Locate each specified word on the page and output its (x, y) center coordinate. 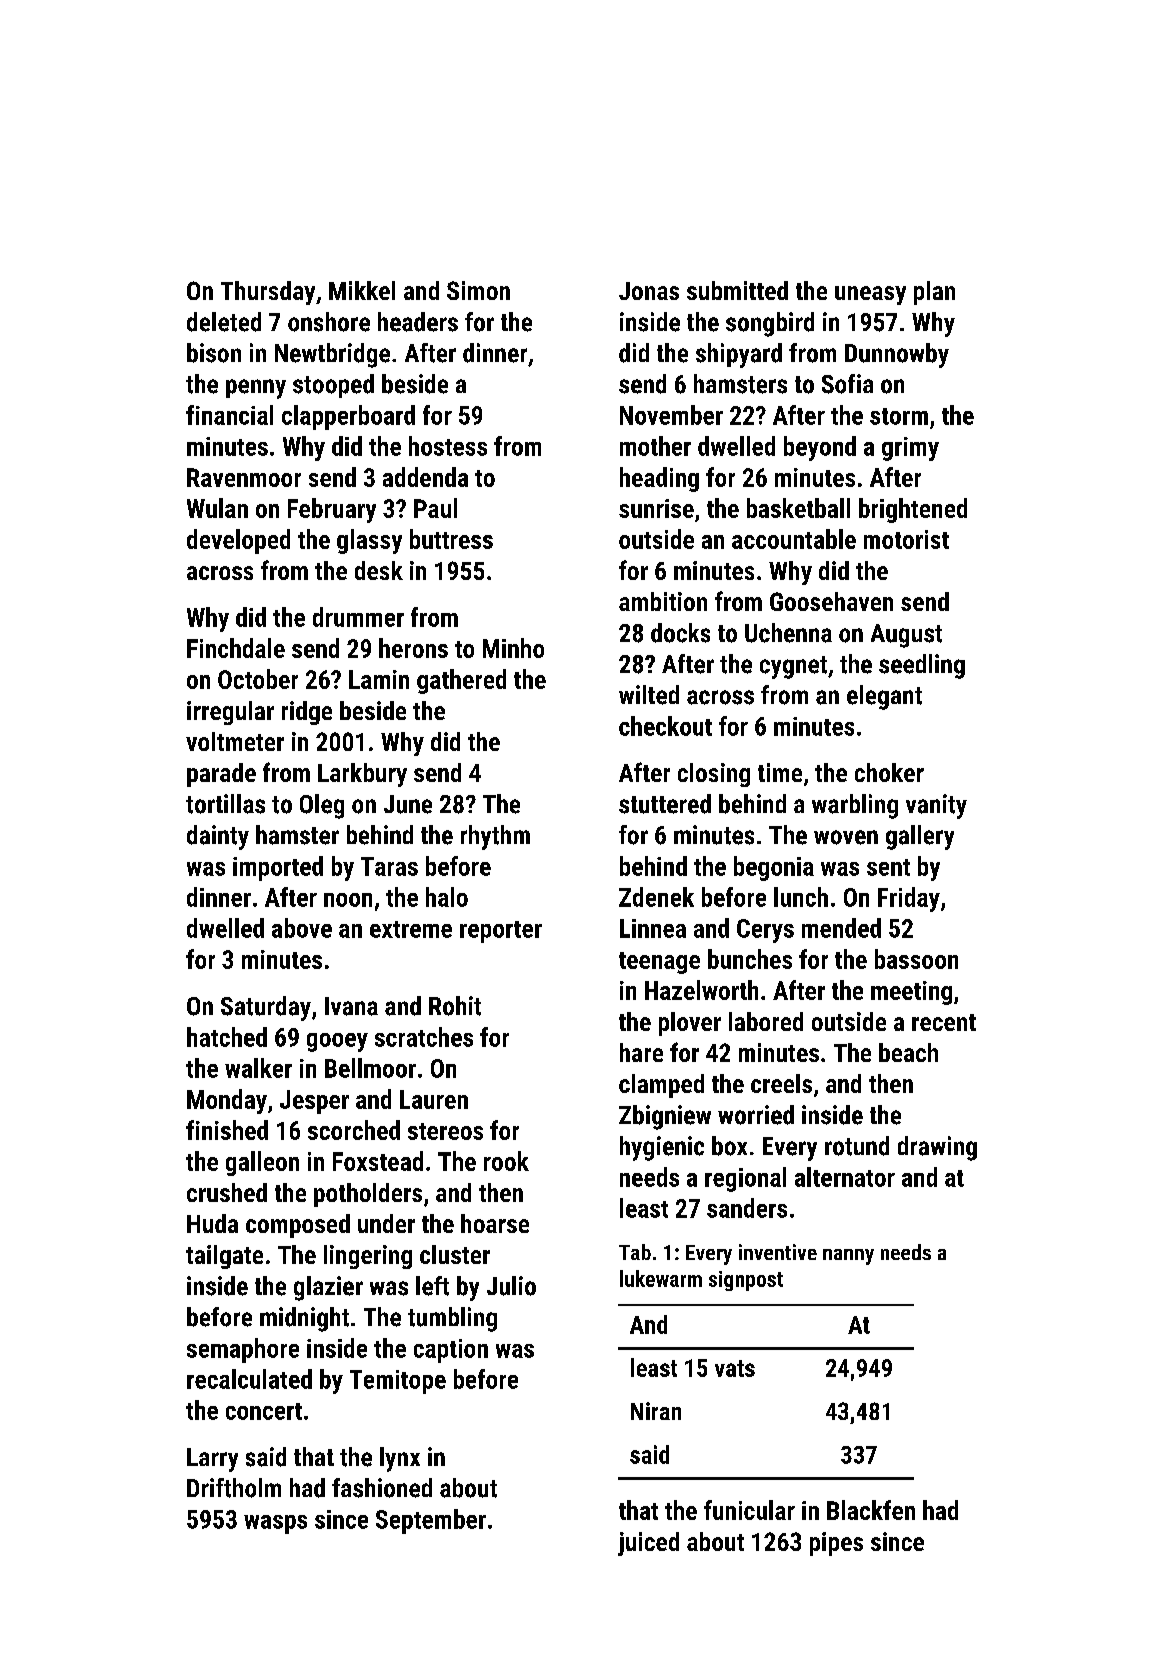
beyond (820, 448)
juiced (648, 1544)
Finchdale (236, 648)
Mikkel (362, 290)
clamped (661, 1086)
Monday (227, 1101)
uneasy (870, 295)
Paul (435, 508)
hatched (227, 1037)
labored (766, 1021)
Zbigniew (665, 1117)
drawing (937, 1148)
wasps (275, 1524)
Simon (478, 290)
